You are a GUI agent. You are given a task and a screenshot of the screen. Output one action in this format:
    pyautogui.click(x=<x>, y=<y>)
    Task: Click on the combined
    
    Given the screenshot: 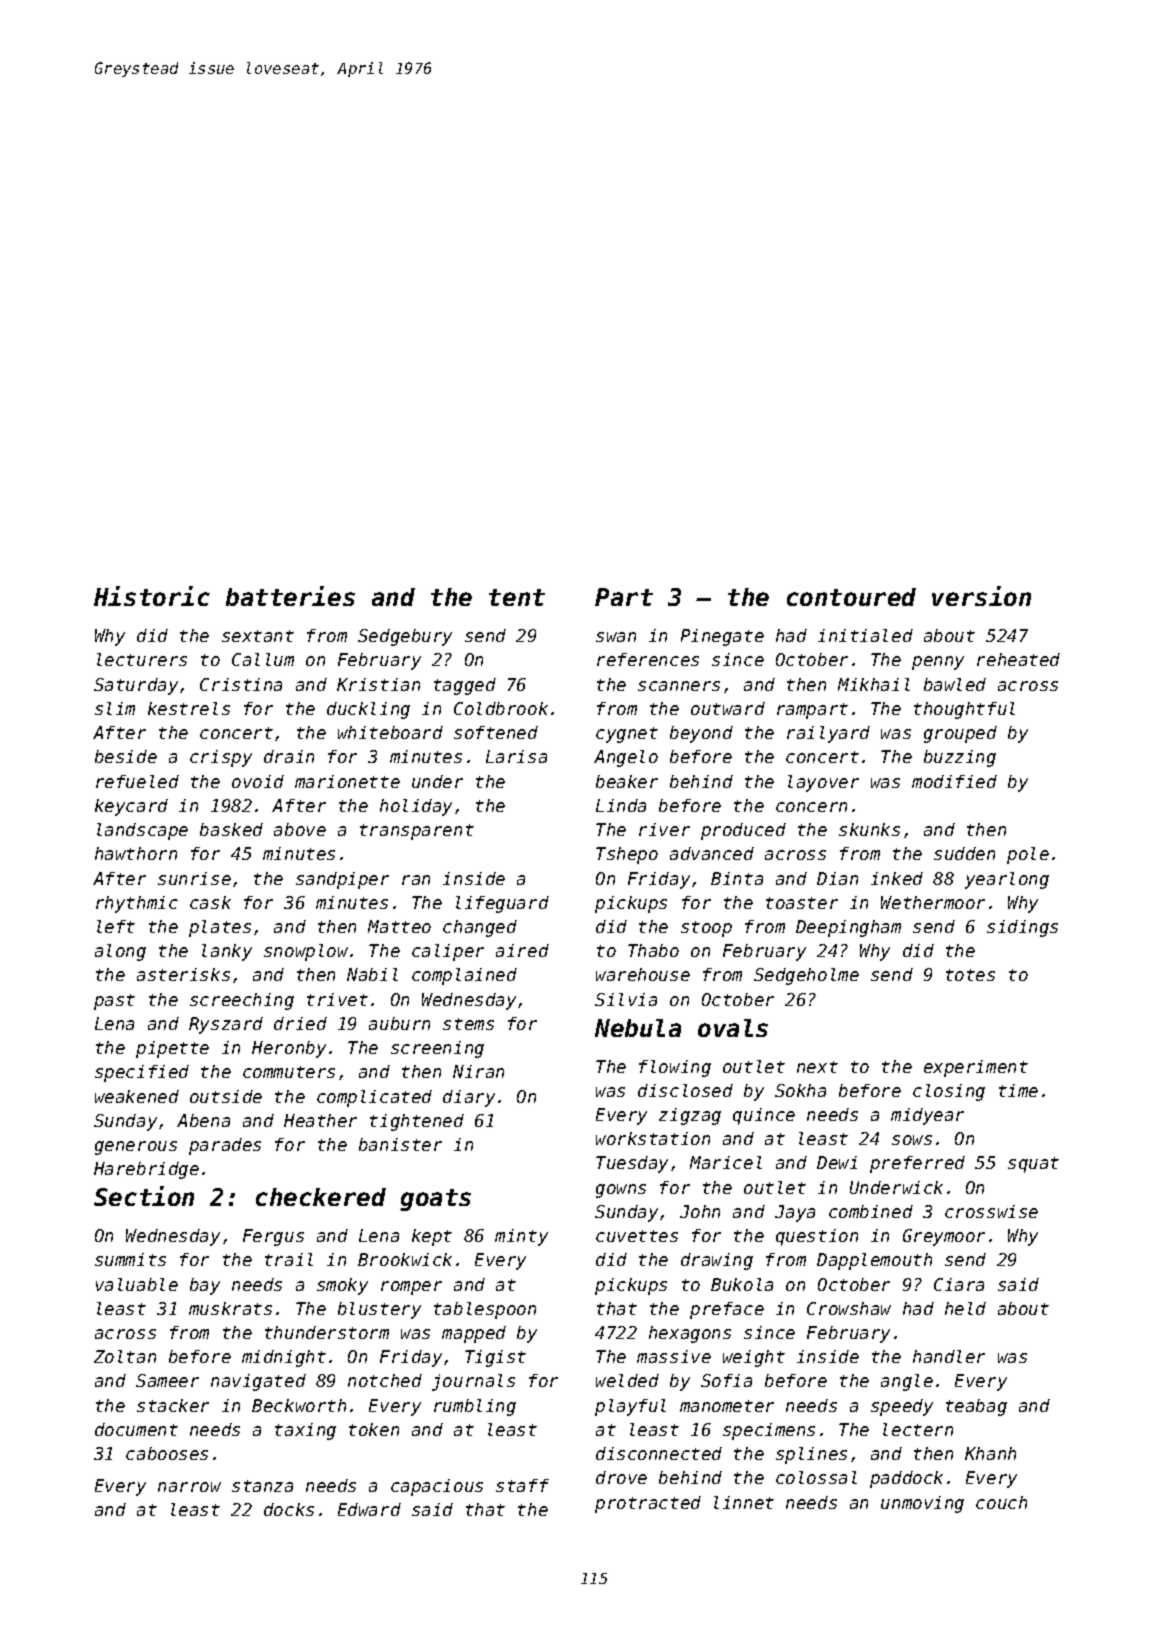 What is the action you would take?
    pyautogui.click(x=871, y=1211)
